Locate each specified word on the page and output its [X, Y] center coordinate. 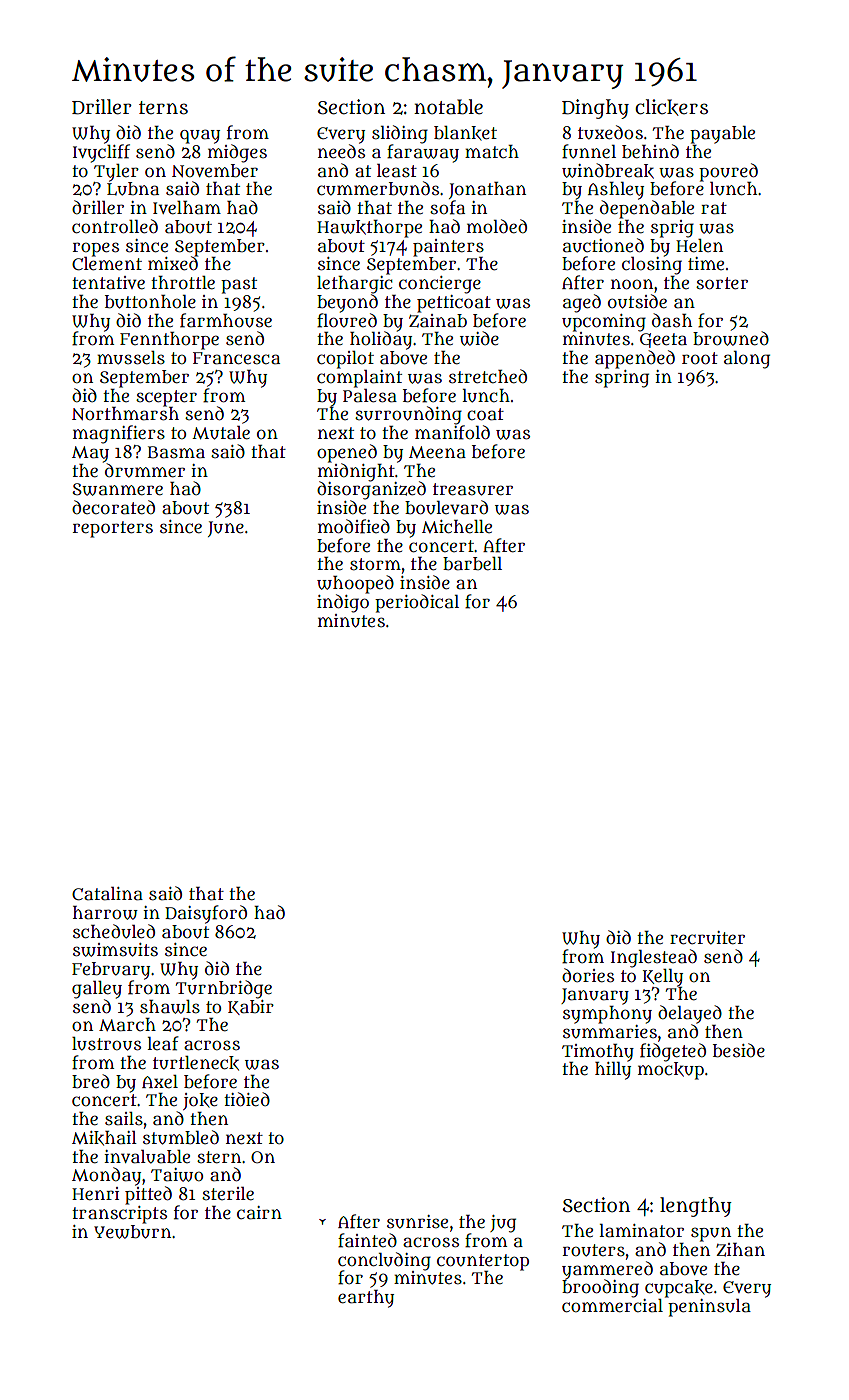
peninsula [709, 1308]
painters [448, 247]
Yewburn [132, 1232]
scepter [166, 398]
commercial [612, 1306]
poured [728, 172]
